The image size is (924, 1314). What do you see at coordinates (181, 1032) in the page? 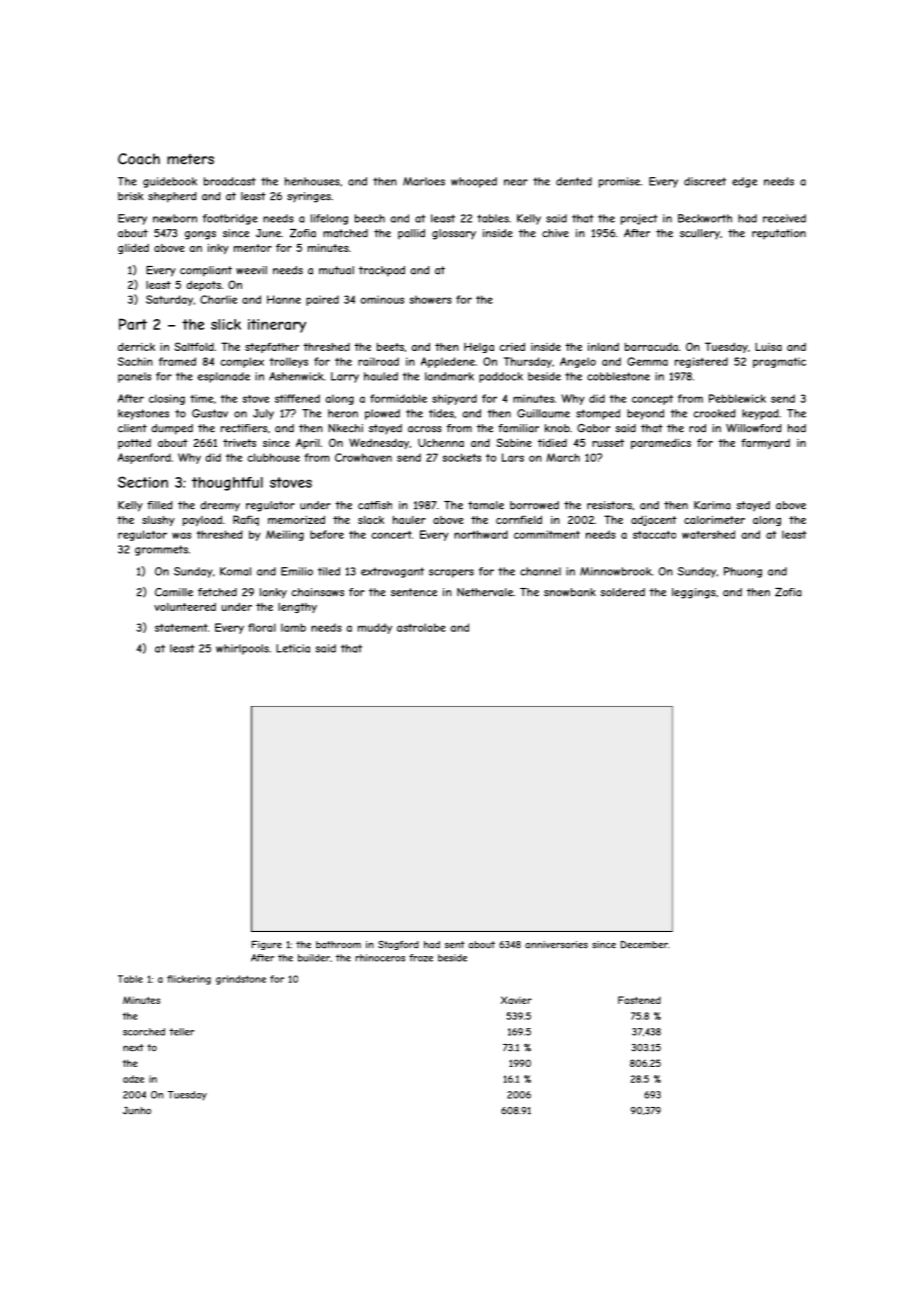
I see `teller` at bounding box center [181, 1032].
